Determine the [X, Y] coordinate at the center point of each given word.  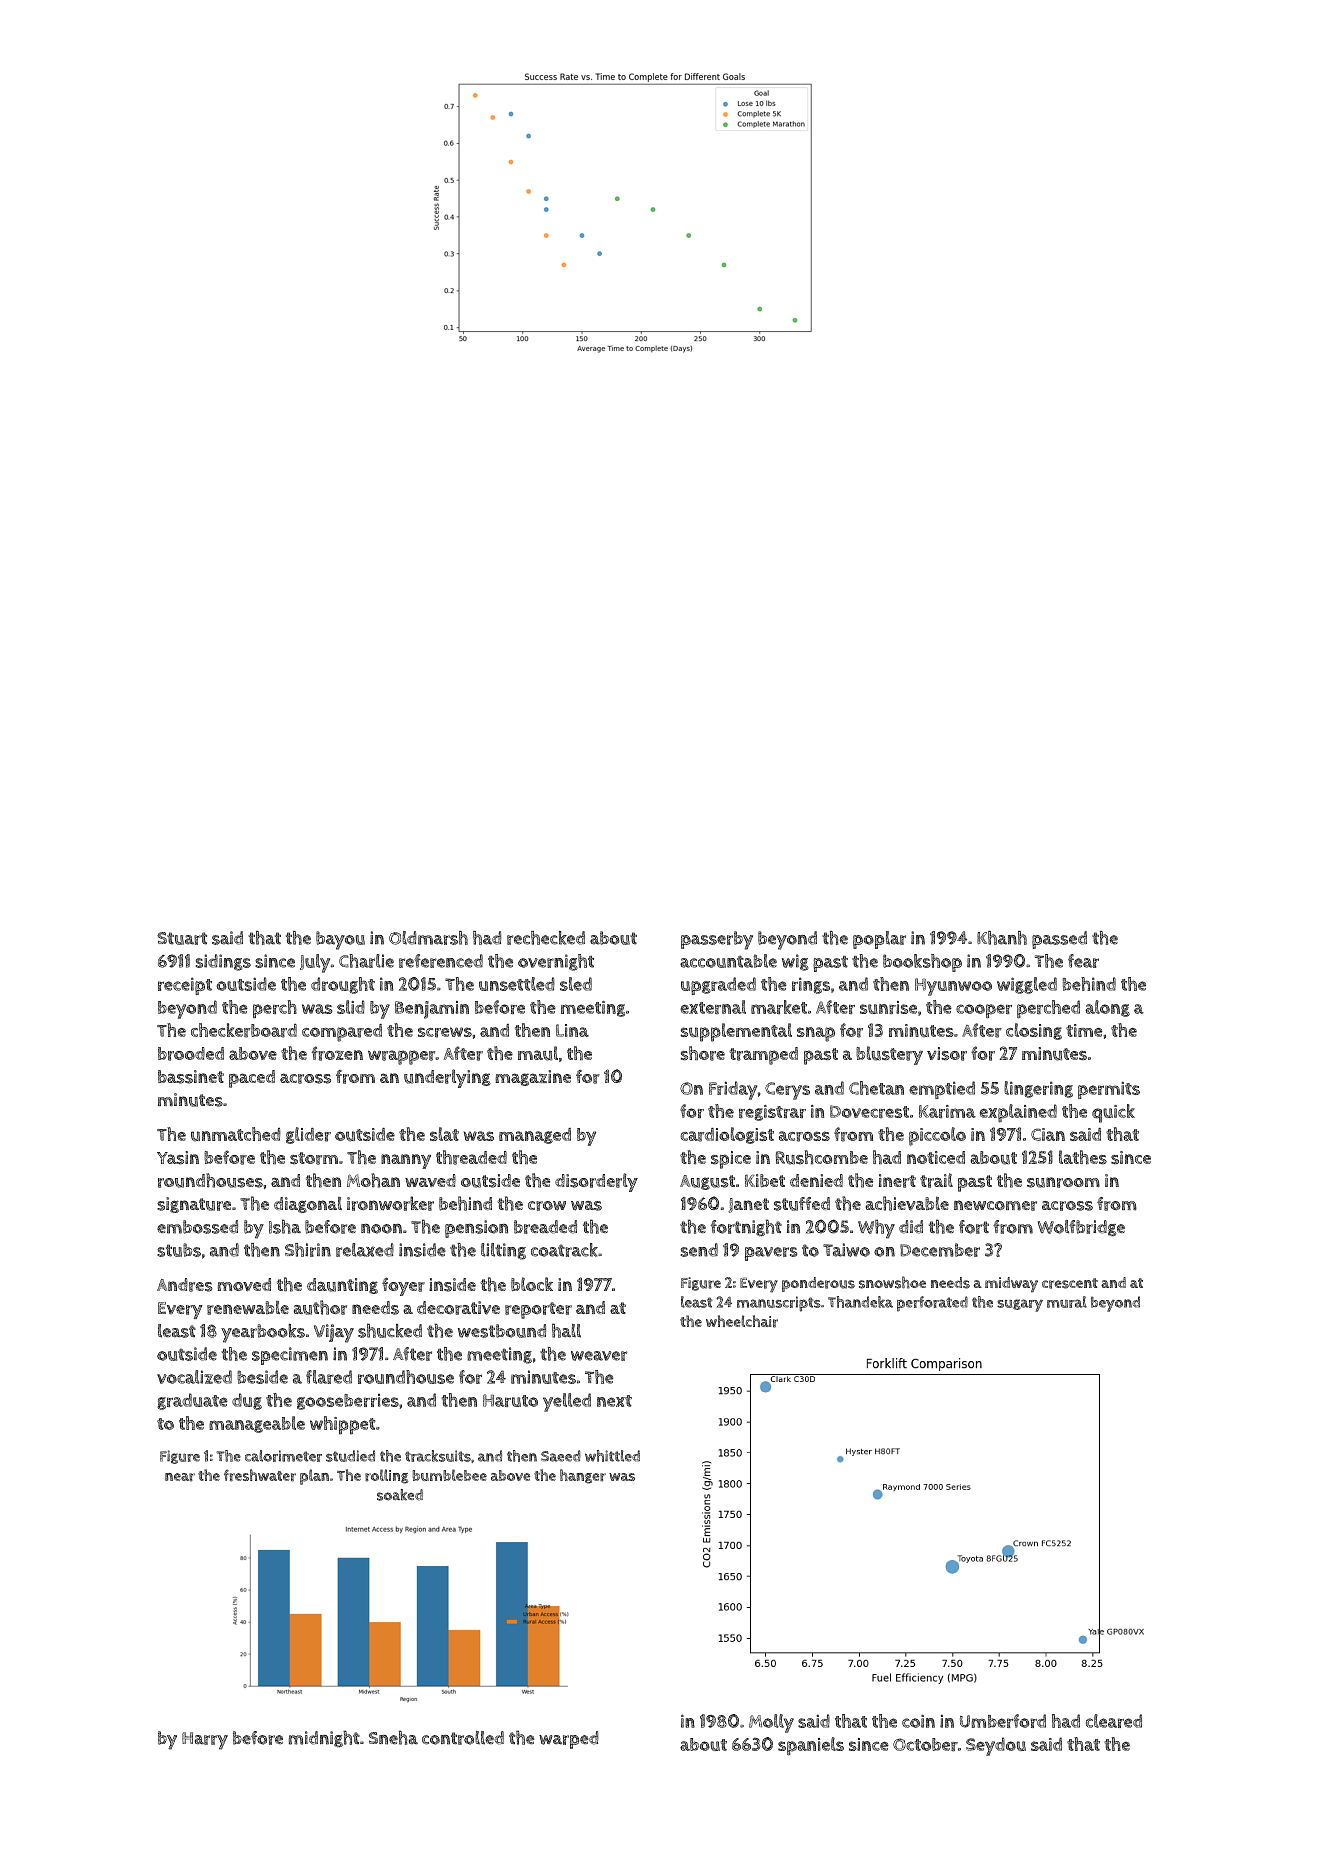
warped [569, 1740]
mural [1067, 1302]
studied [350, 1456]
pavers [771, 1254]
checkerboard [244, 1030]
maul [538, 1053]
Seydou [996, 1746]
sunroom [1063, 1182]
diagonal [308, 1205]
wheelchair [742, 1321]
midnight [324, 1739]
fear [1083, 961]
